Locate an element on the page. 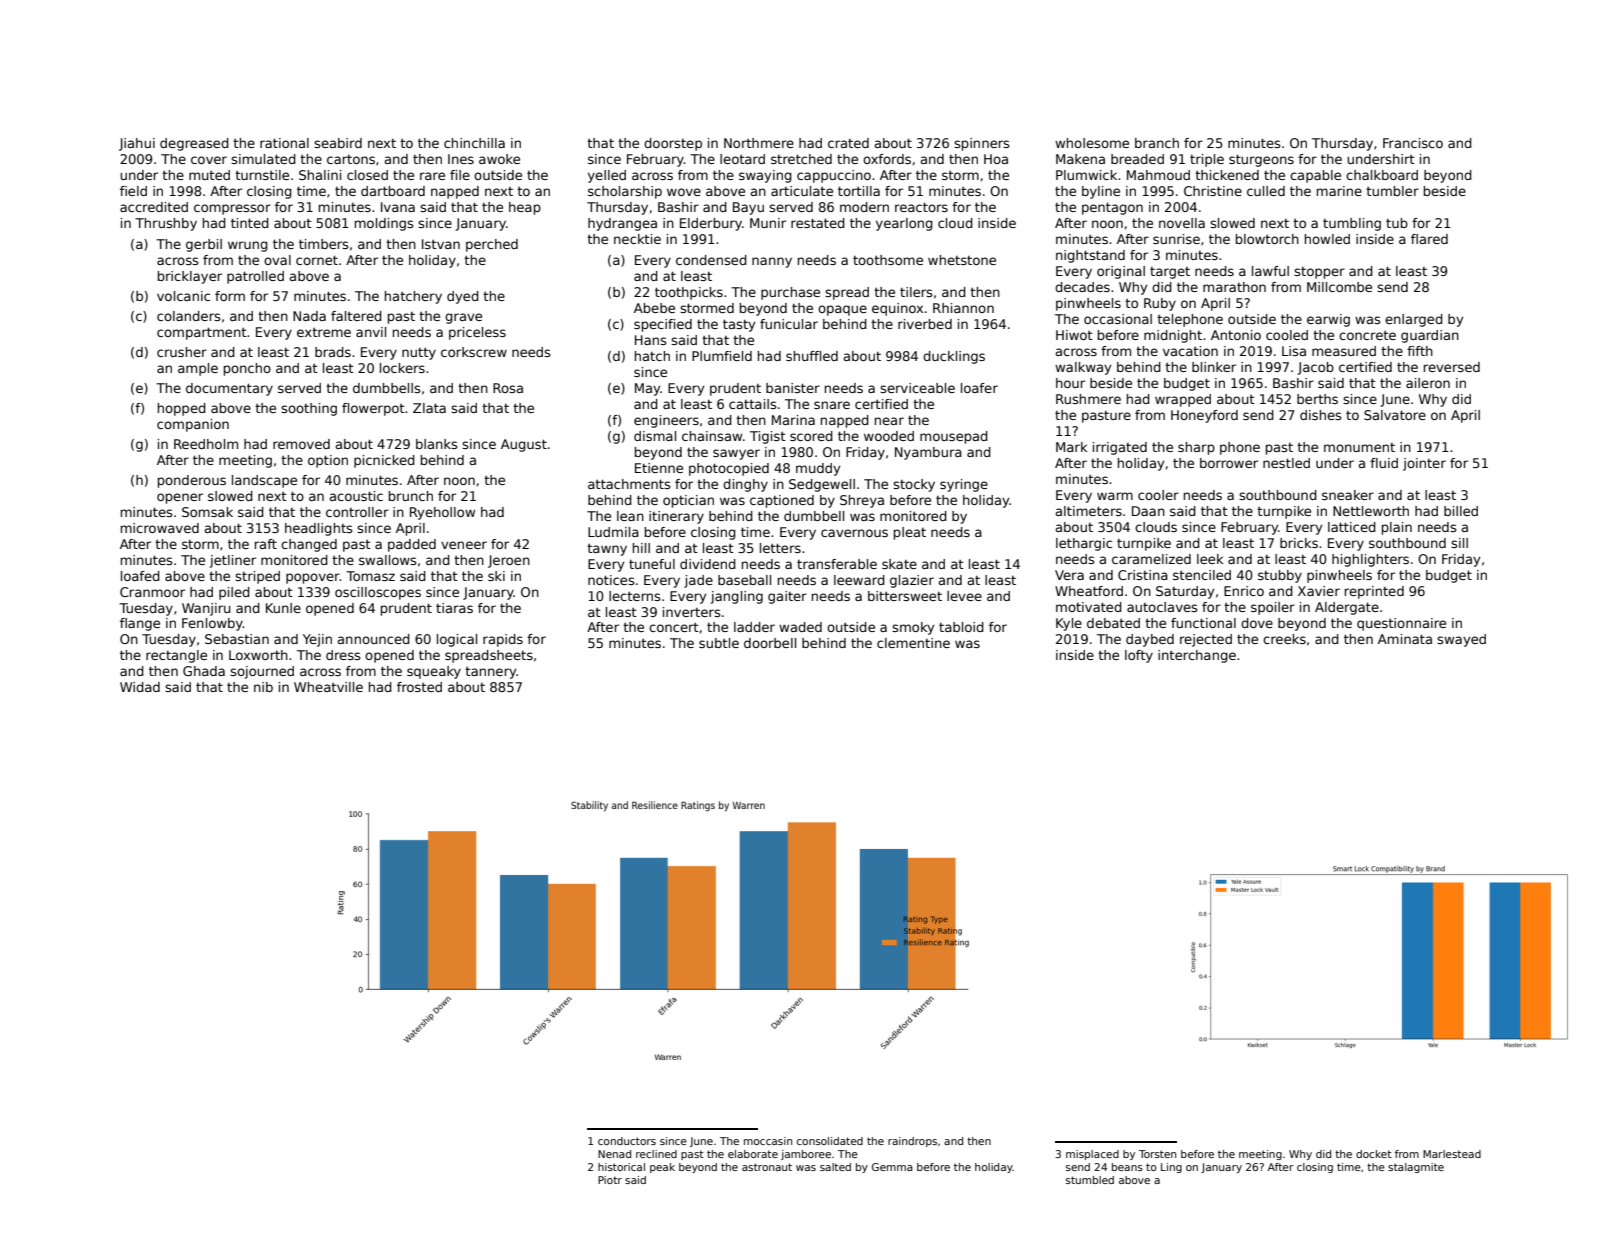 The height and width of the page is (1244, 1609). interchange is located at coordinates (1197, 656).
